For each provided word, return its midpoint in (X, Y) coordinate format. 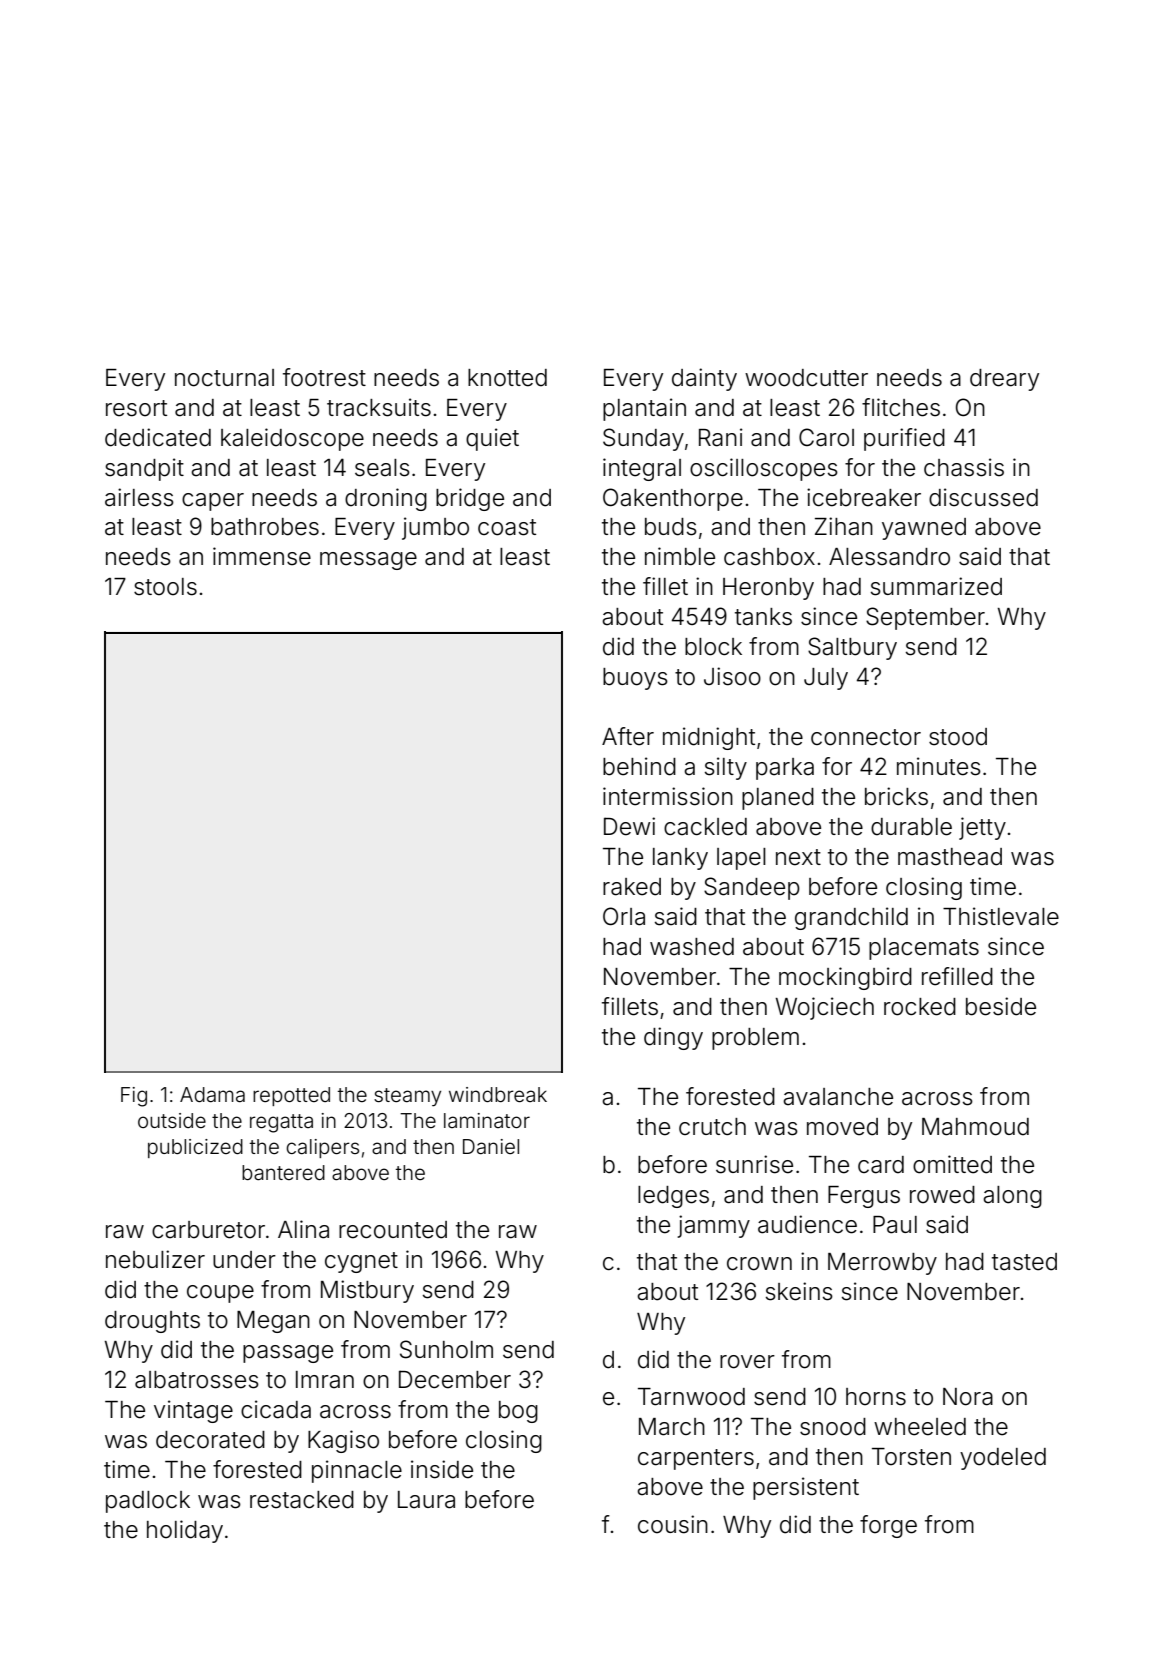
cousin (673, 1524)
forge (888, 1526)
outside (172, 1120)
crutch (712, 1126)
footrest (324, 377)
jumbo (435, 528)
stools (165, 587)
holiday (185, 1531)
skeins (799, 1291)
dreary (1004, 380)
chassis (964, 467)
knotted (507, 378)
